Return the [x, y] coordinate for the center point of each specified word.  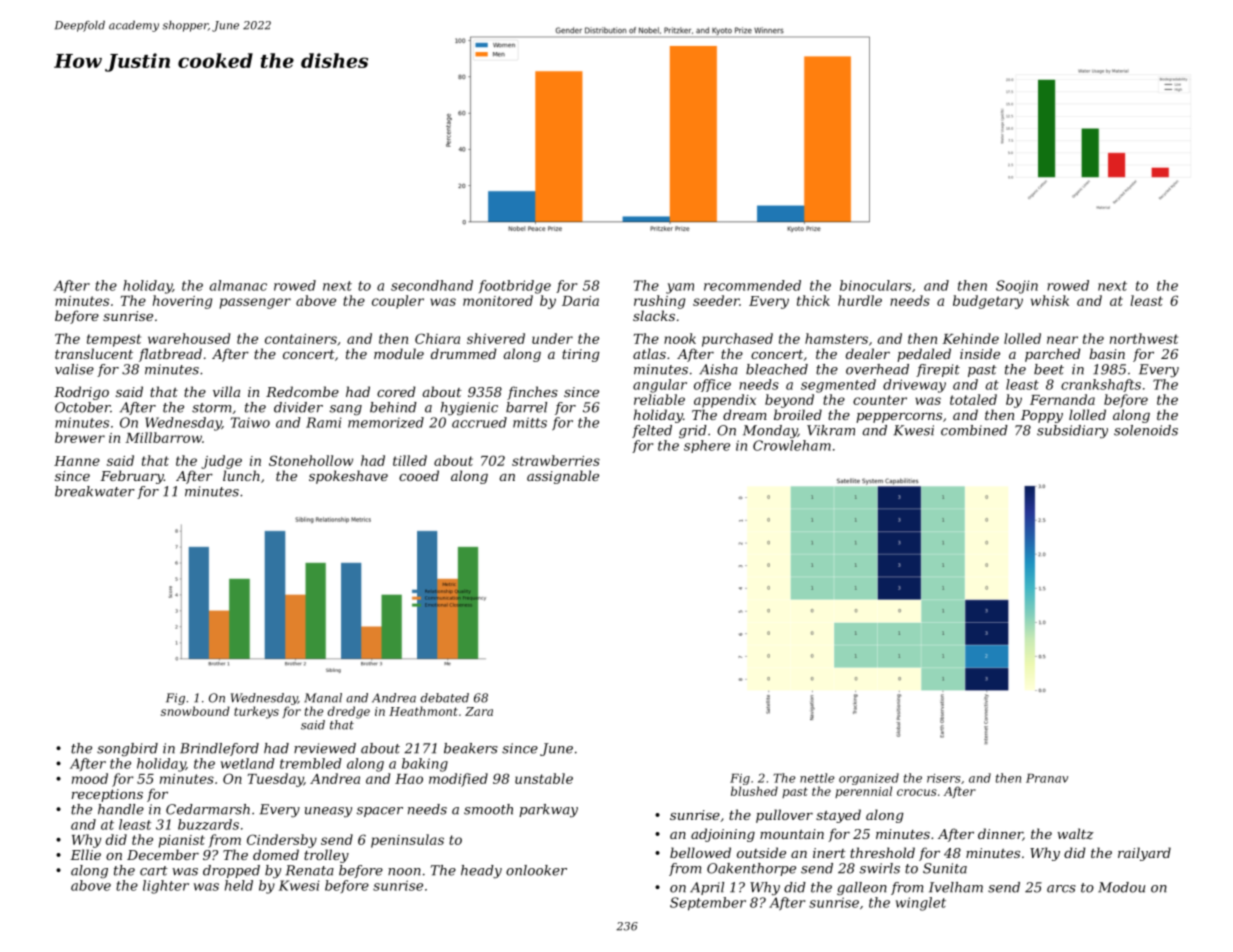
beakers [471, 748]
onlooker [536, 870]
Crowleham [792, 445]
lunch [241, 475]
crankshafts [1101, 385]
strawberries [556, 460]
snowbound [195, 711]
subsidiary [1072, 432]
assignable [563, 477]
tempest [114, 340]
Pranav [1047, 778]
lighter [166, 887]
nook [680, 338]
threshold [882, 852]
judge [221, 462]
